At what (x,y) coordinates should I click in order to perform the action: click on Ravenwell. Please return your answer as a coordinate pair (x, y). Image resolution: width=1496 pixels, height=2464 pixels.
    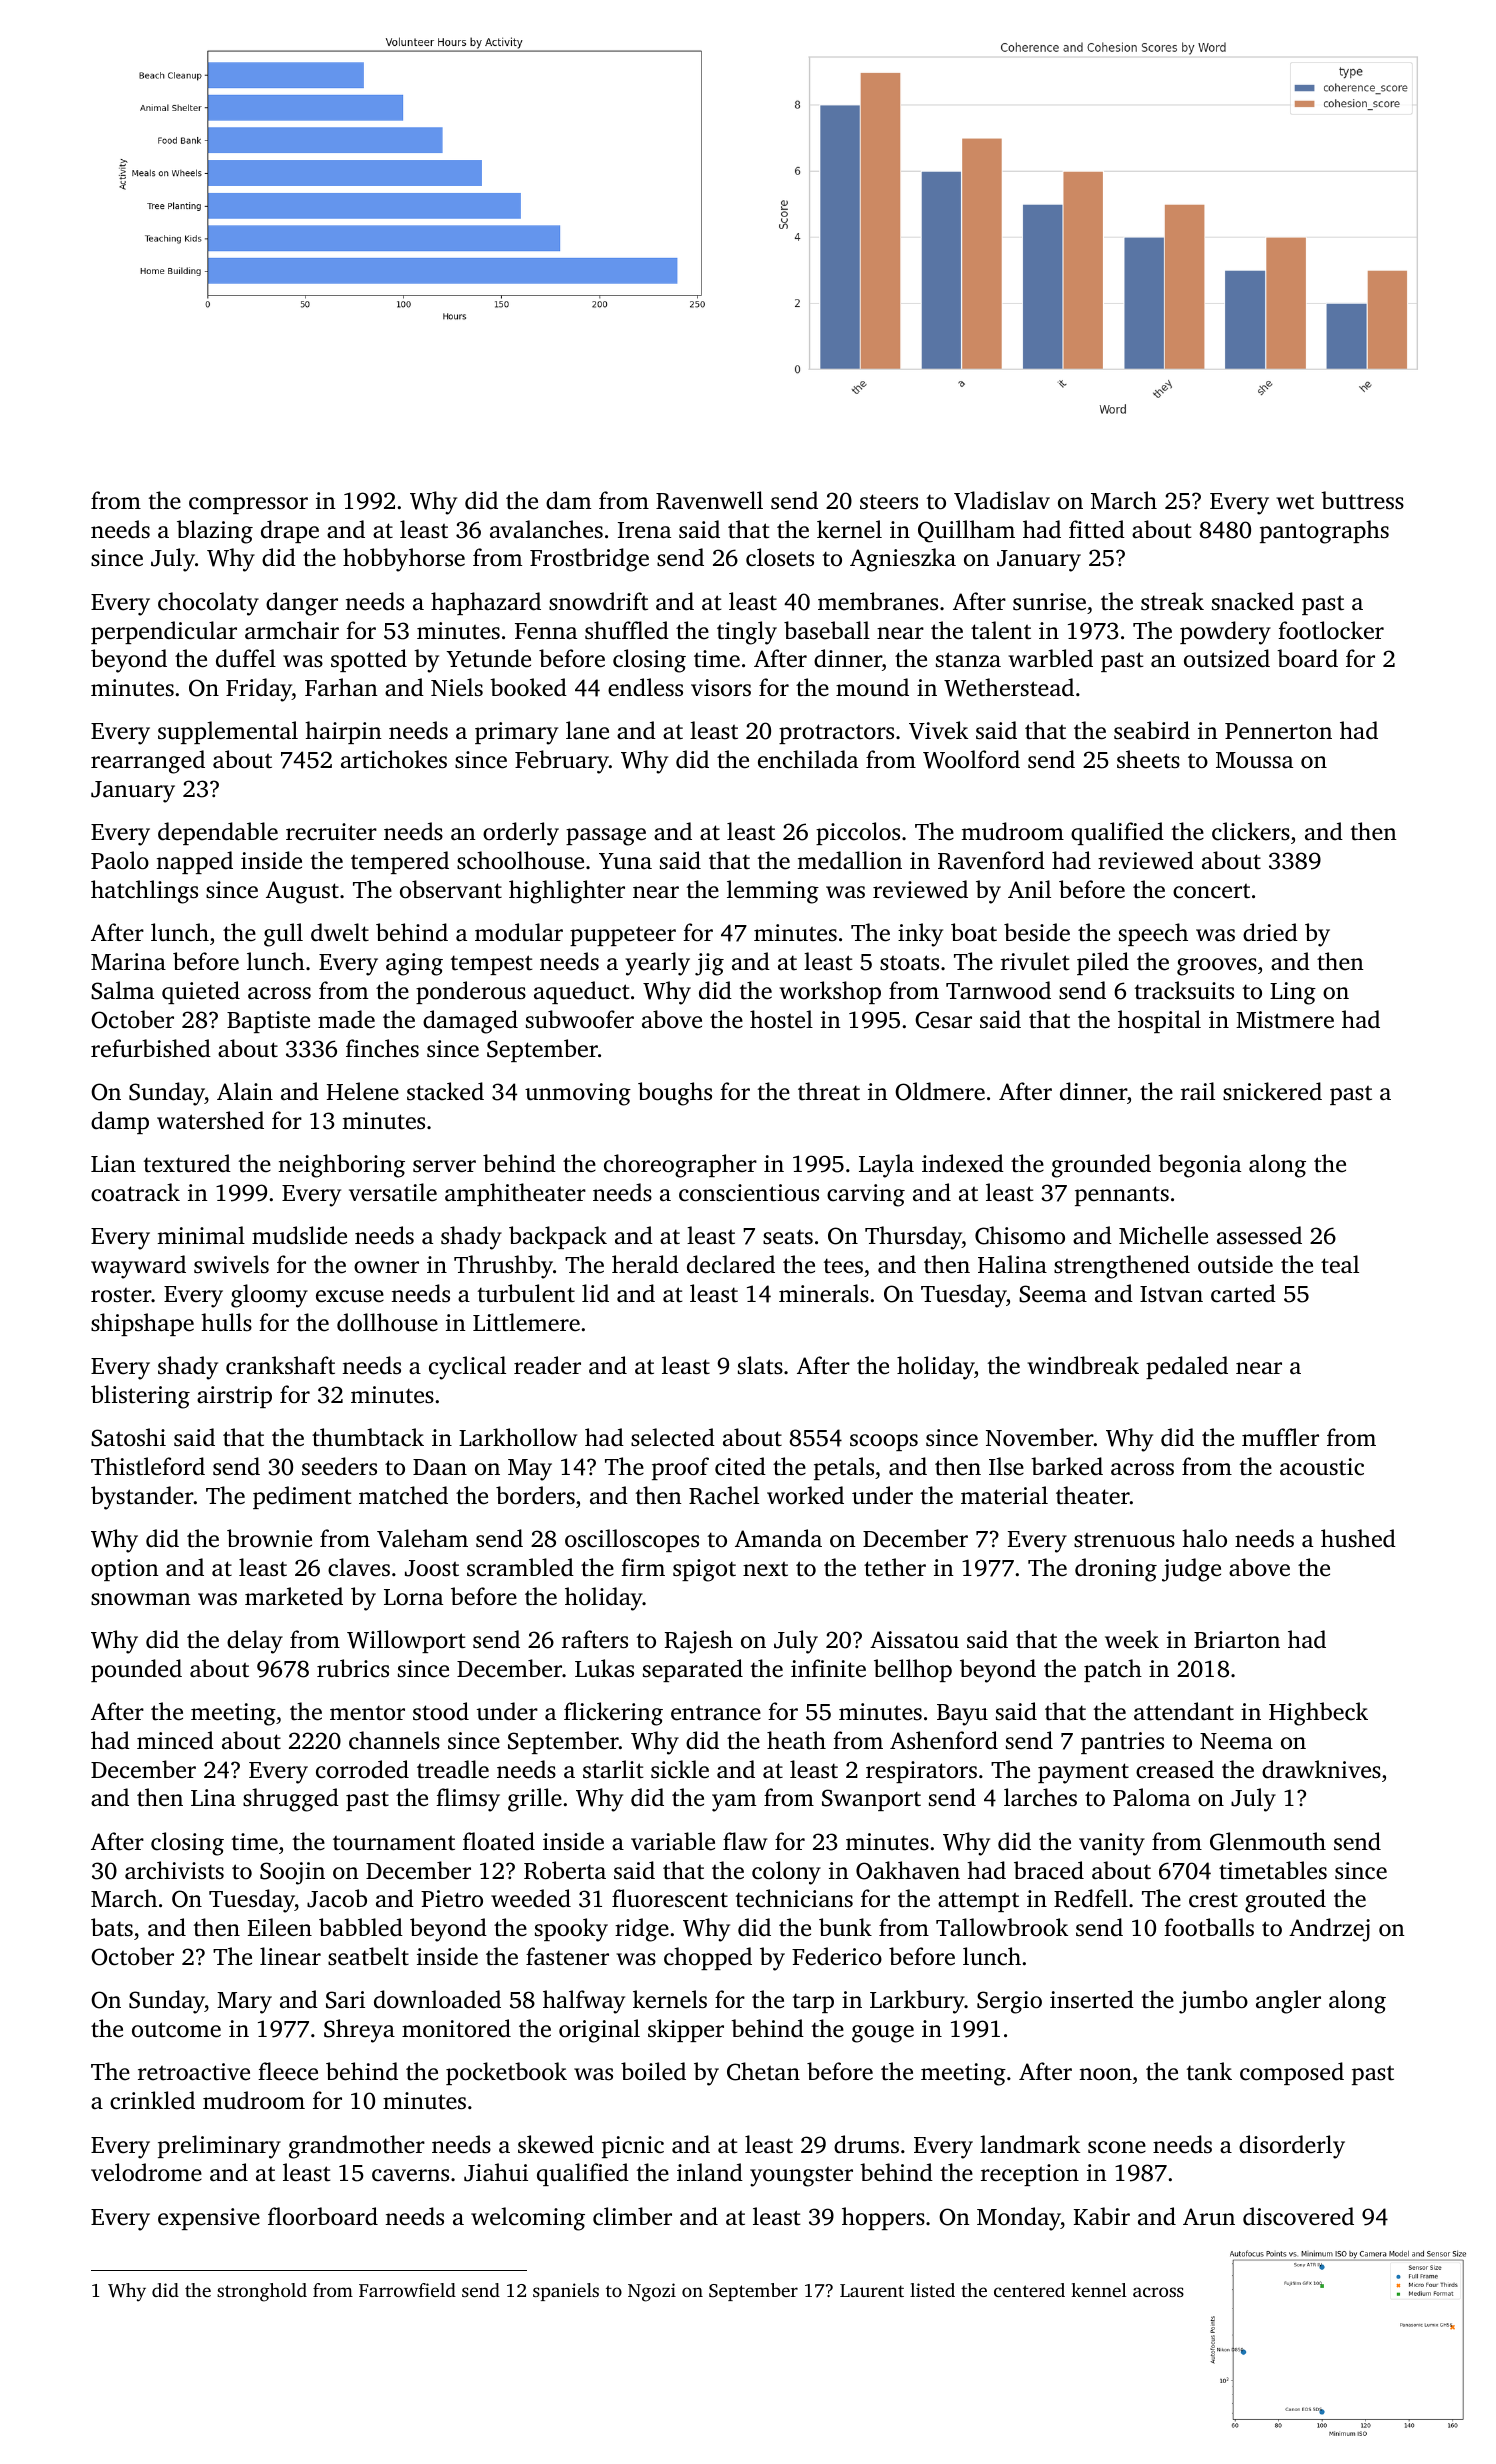
    Looking at the image, I should click on (709, 500).
